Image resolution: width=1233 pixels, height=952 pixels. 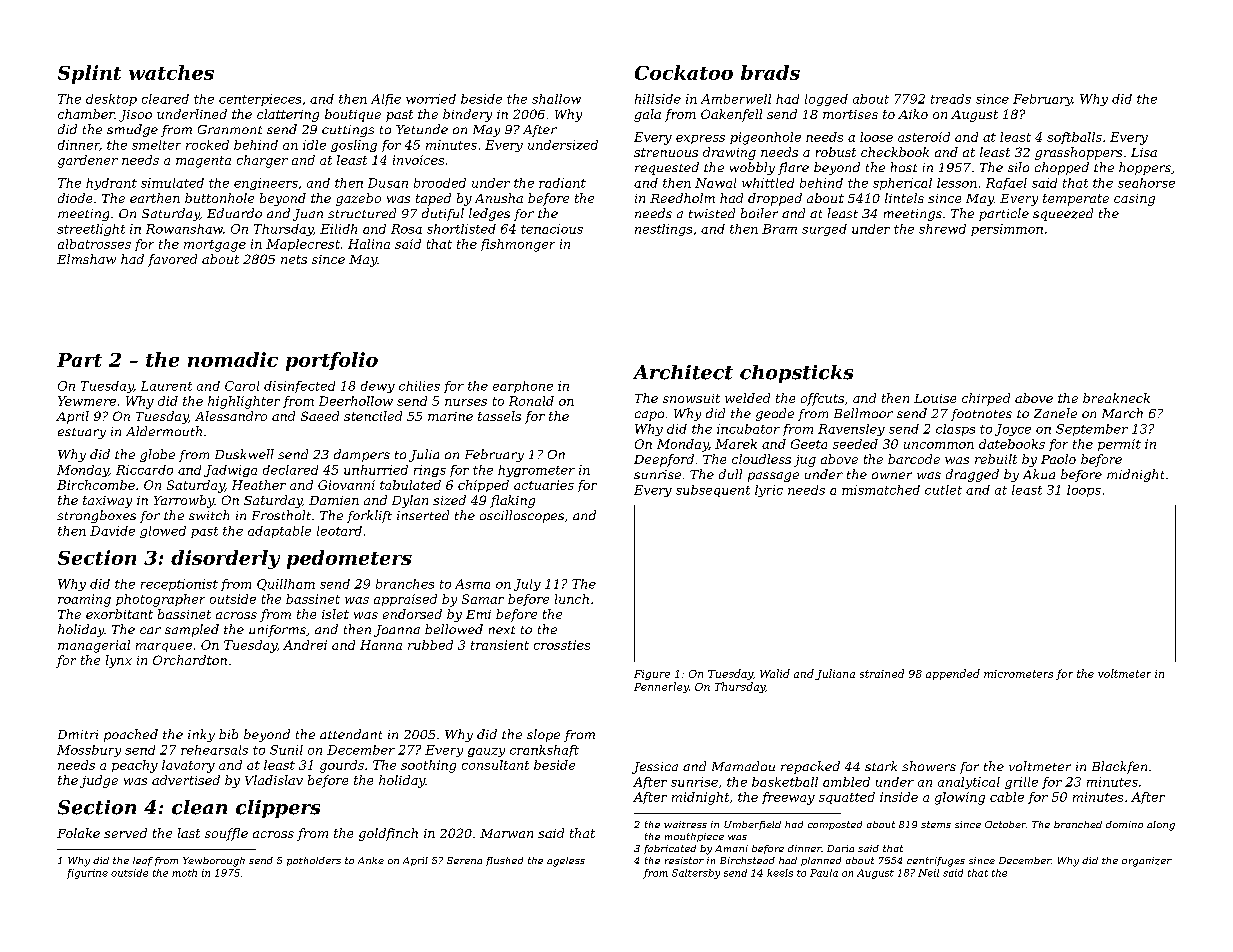 I want to click on along, so click(x=1161, y=826).
